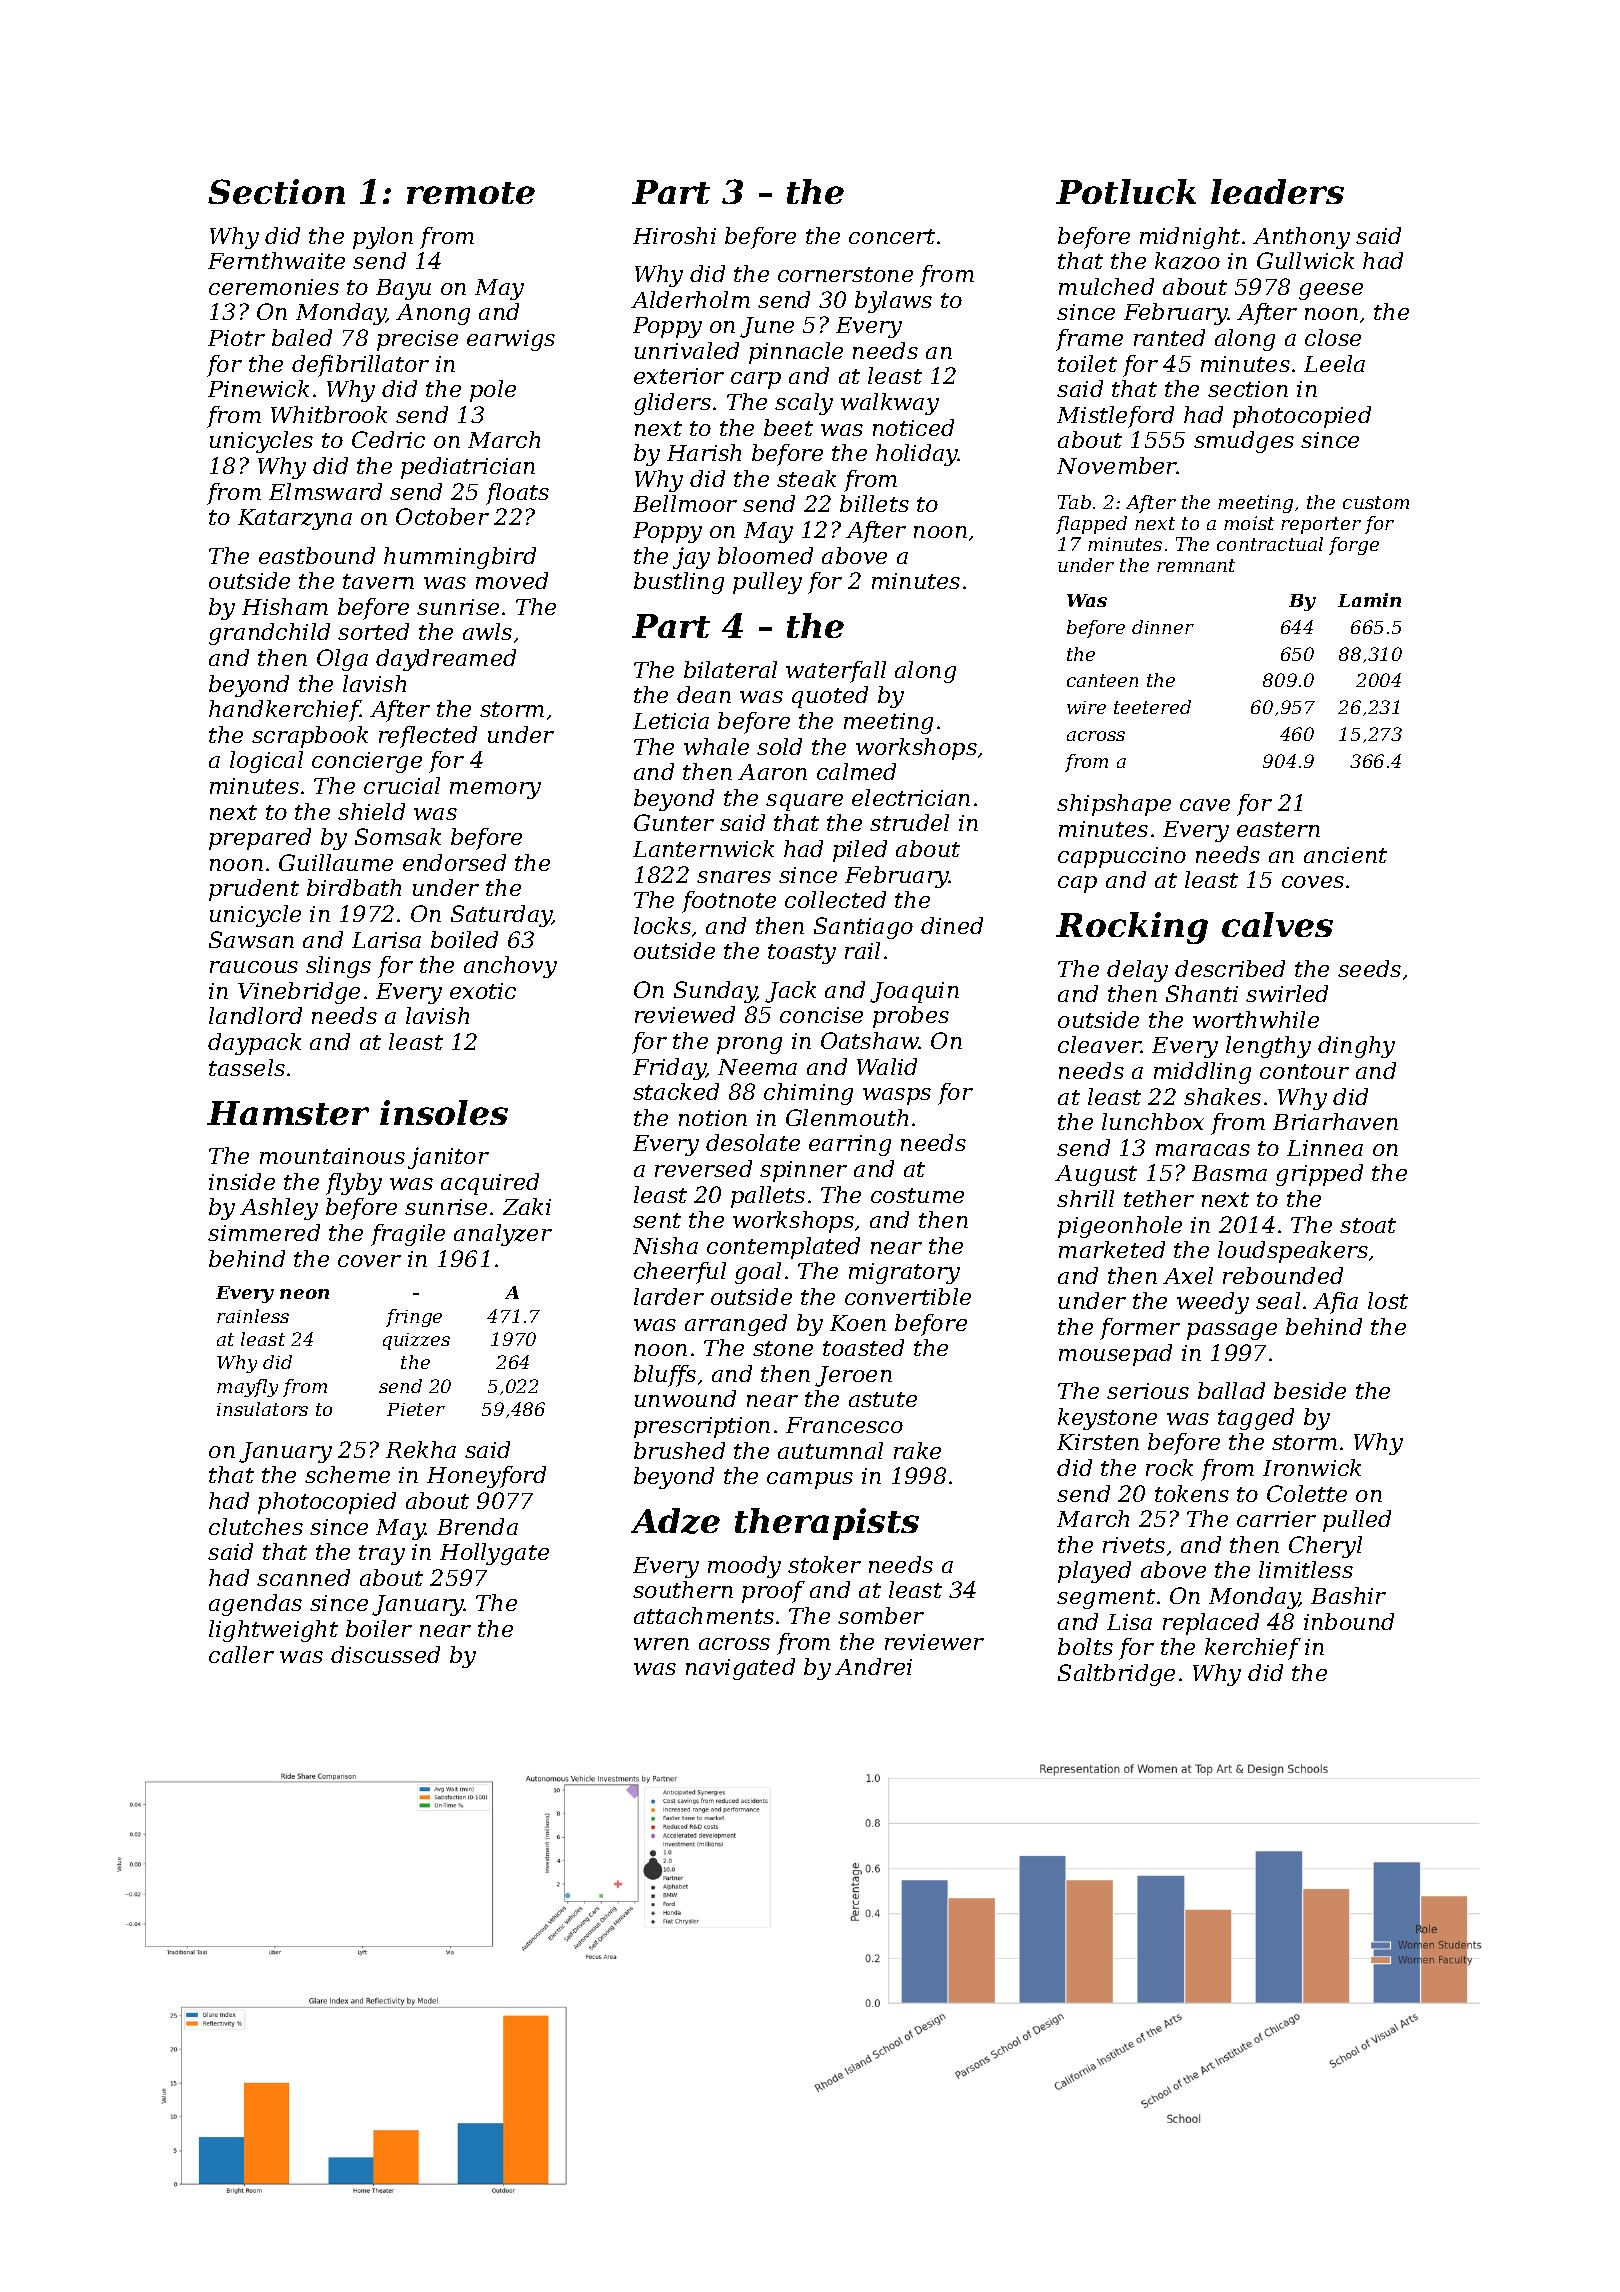 This screenshot has width=1620, height=2292. Describe the element at coordinates (1230, 968) in the screenshot. I see `described` at that location.
